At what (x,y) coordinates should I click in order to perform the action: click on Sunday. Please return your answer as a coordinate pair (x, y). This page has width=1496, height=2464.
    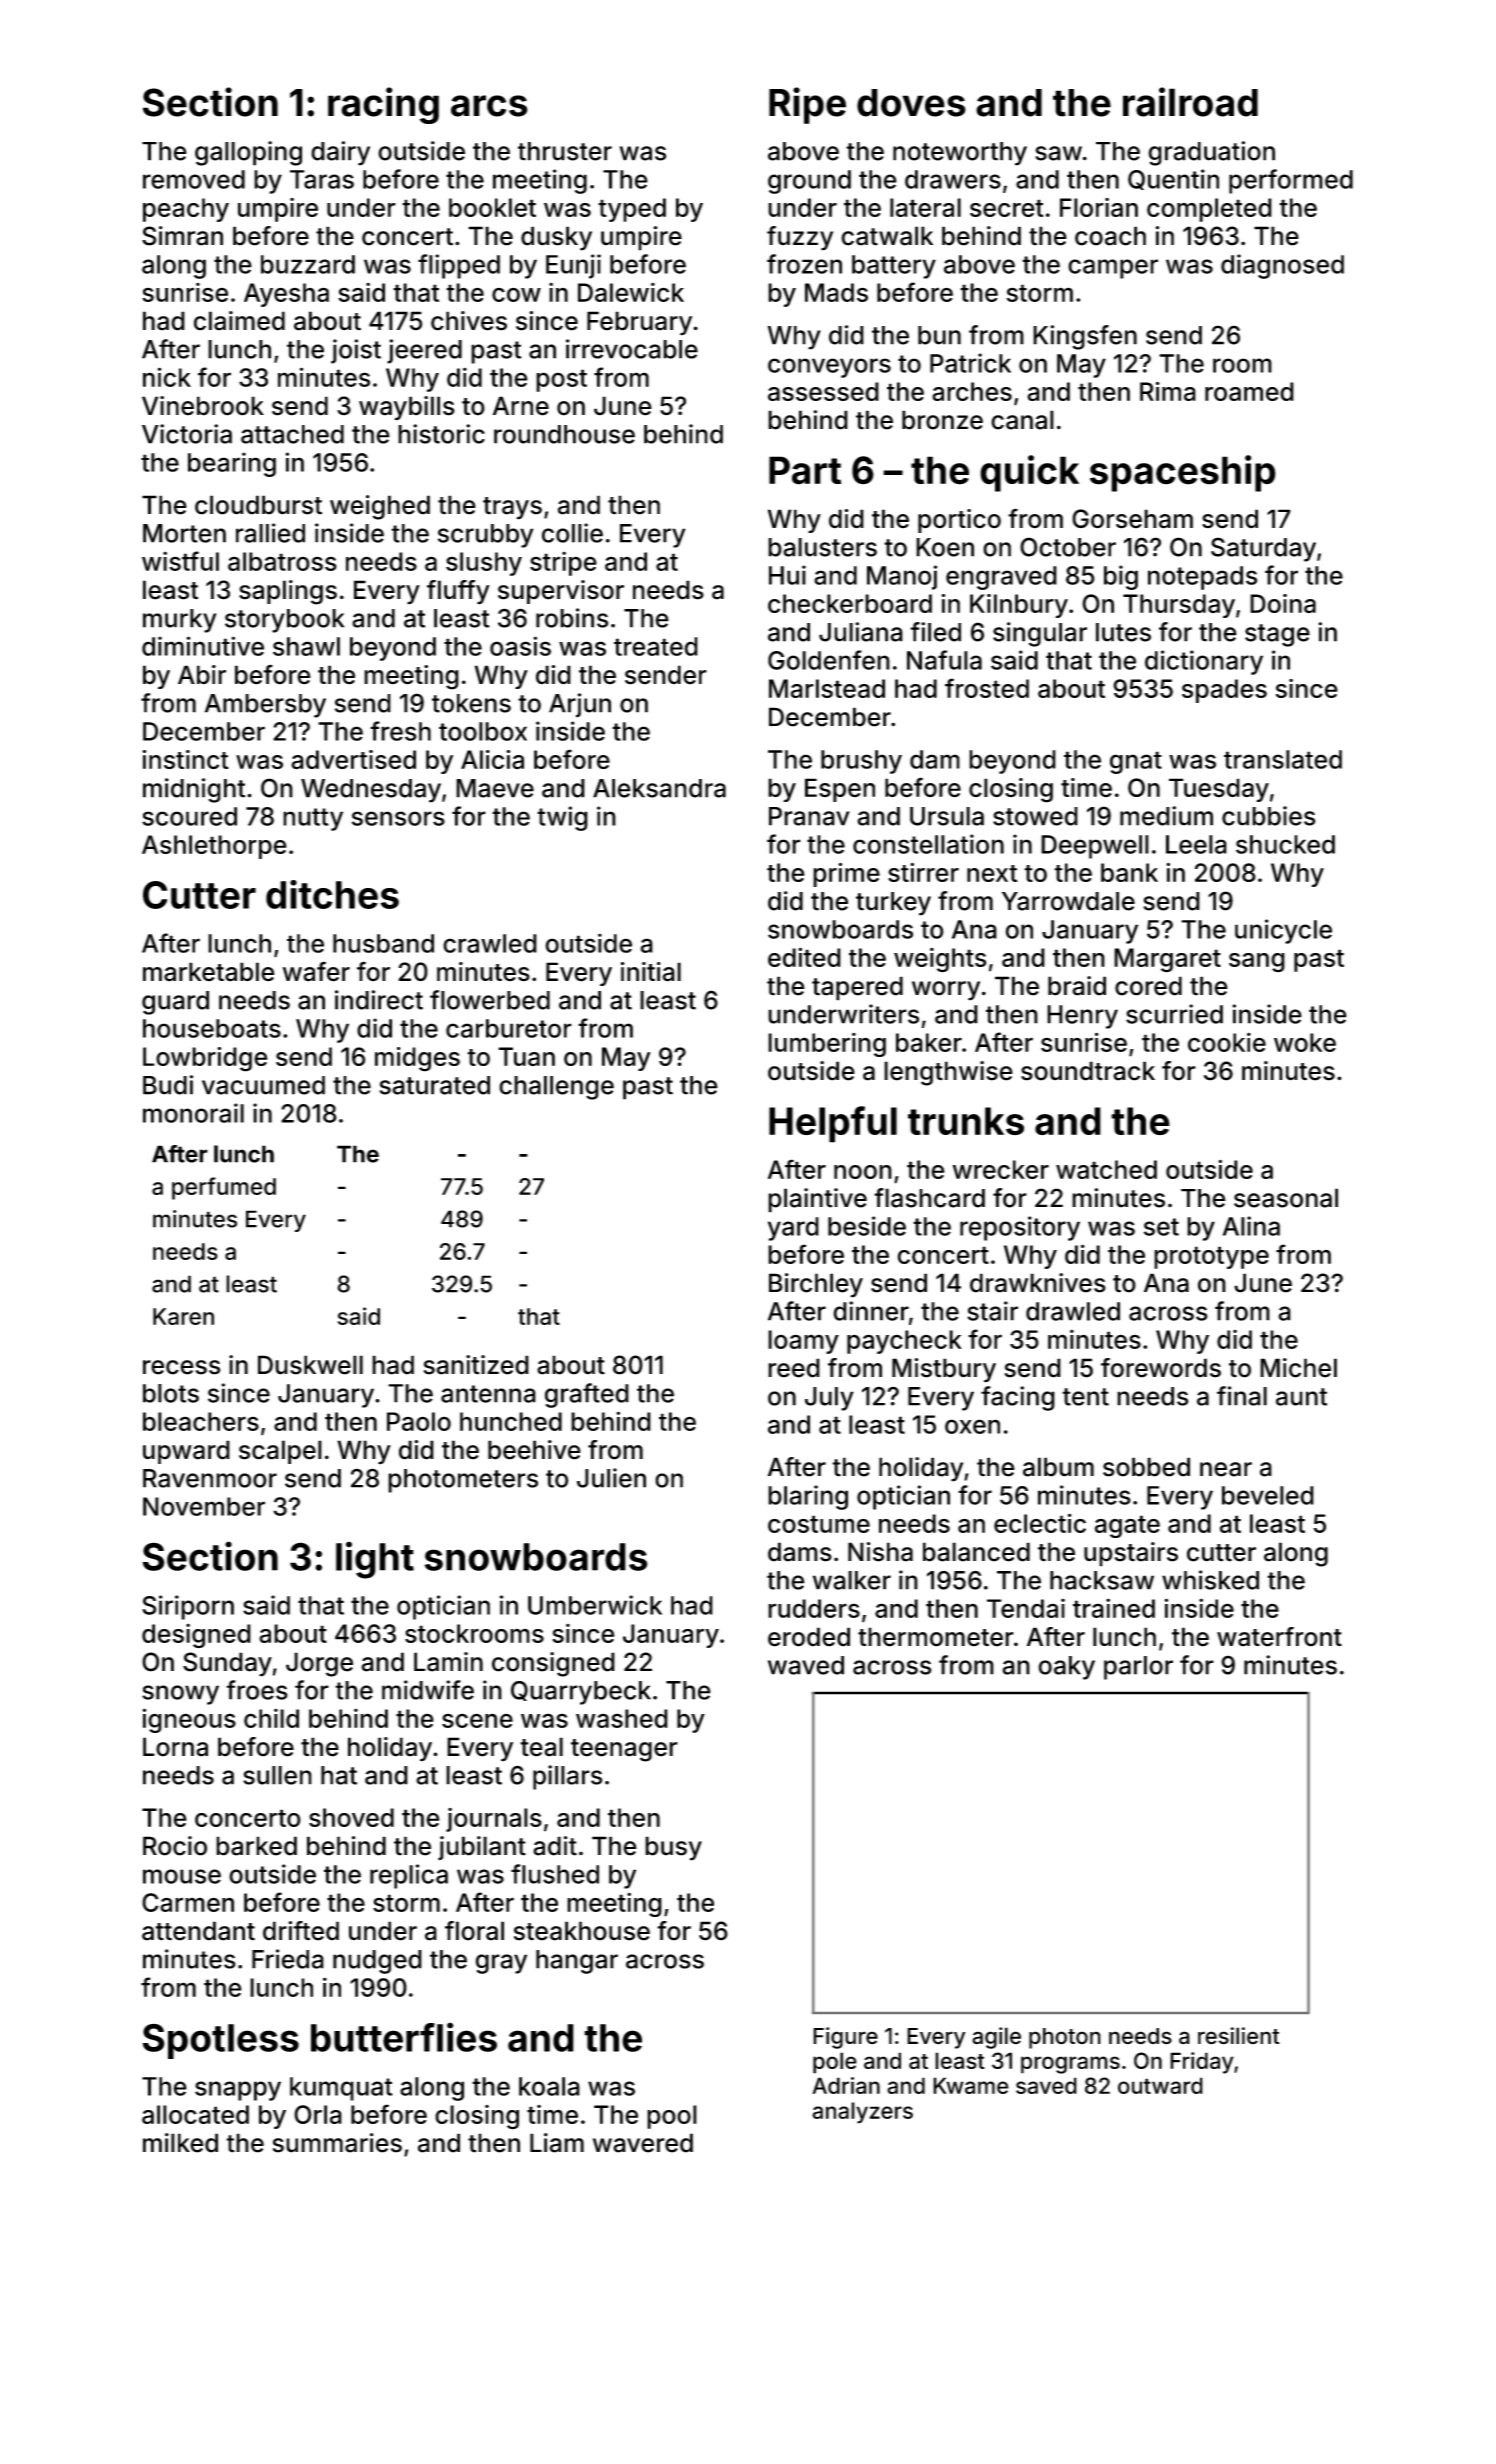
    Looking at the image, I should click on (227, 1664).
